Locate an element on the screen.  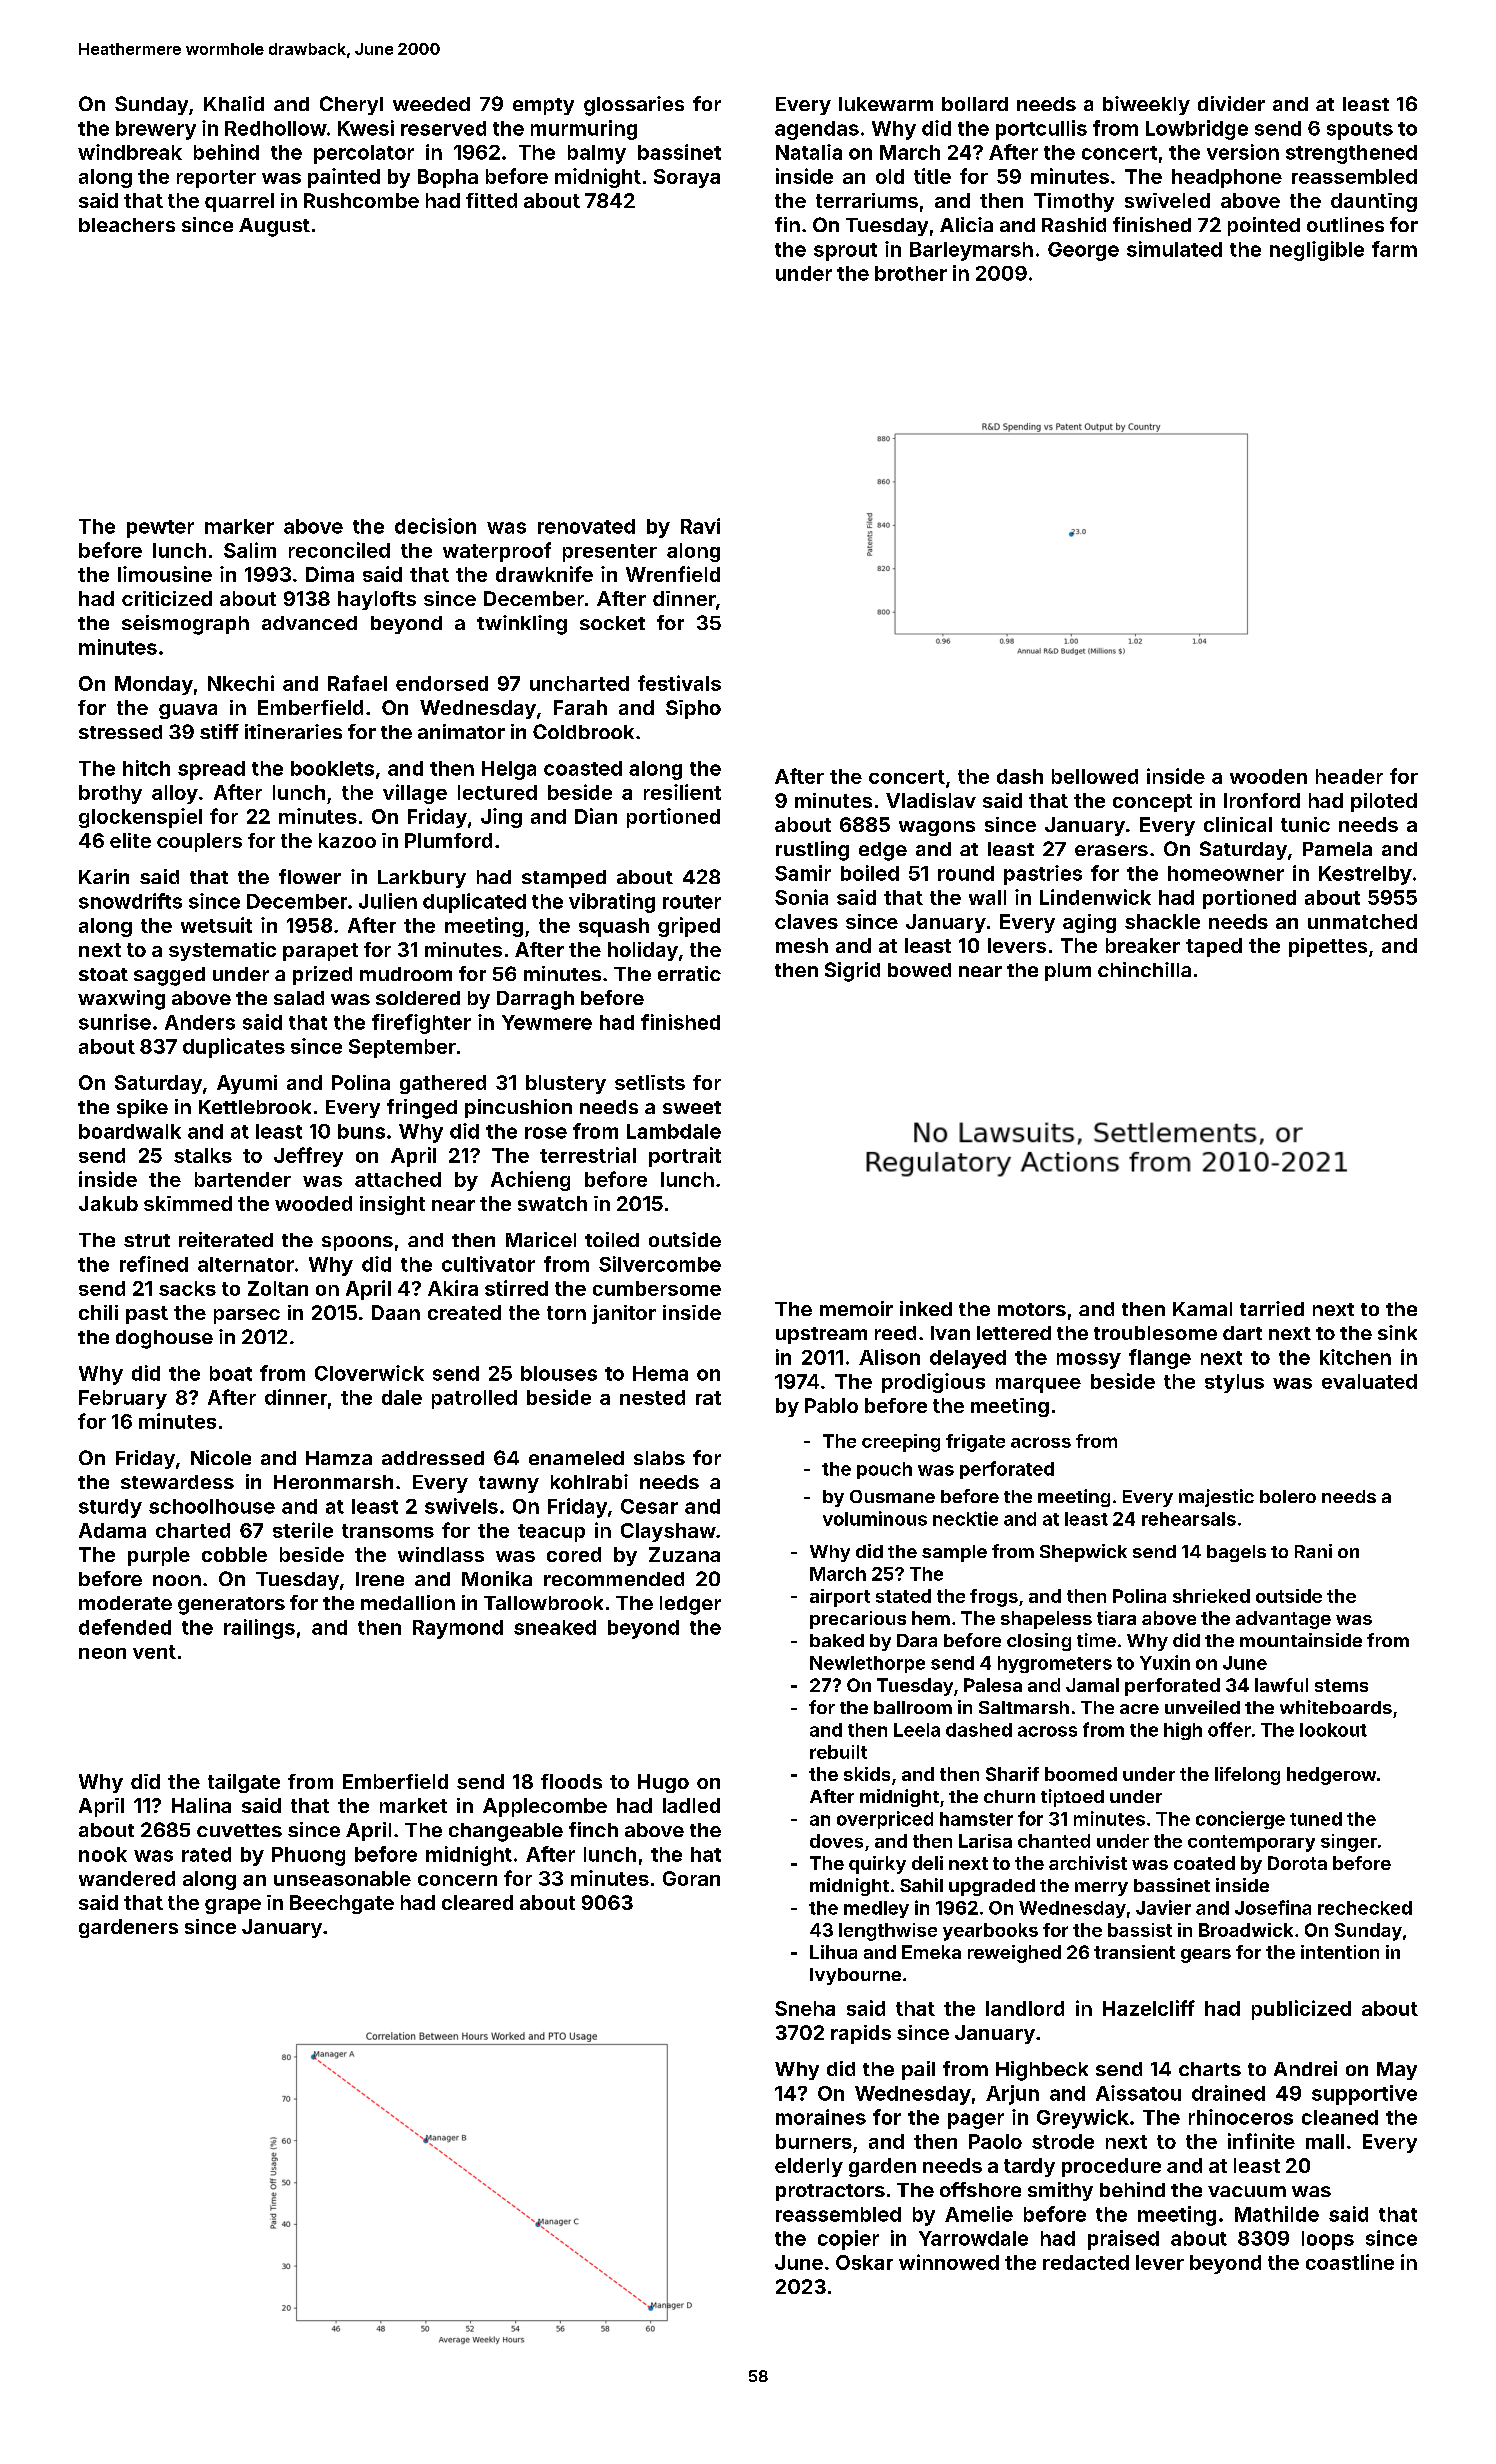
rechecked is located at coordinates (1365, 1908).
